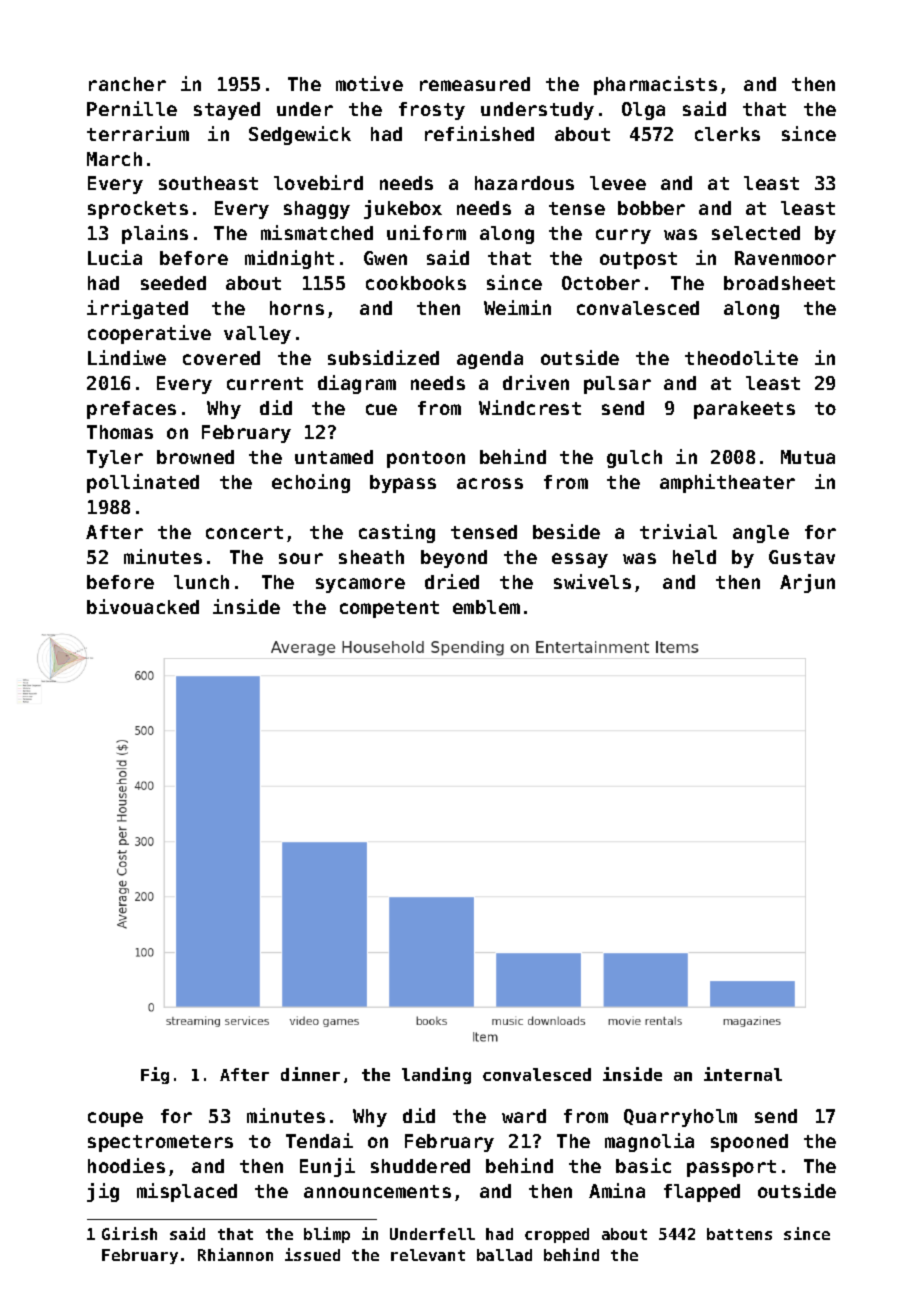 Image resolution: width=924 pixels, height=1314 pixels. I want to click on refinished, so click(479, 133).
